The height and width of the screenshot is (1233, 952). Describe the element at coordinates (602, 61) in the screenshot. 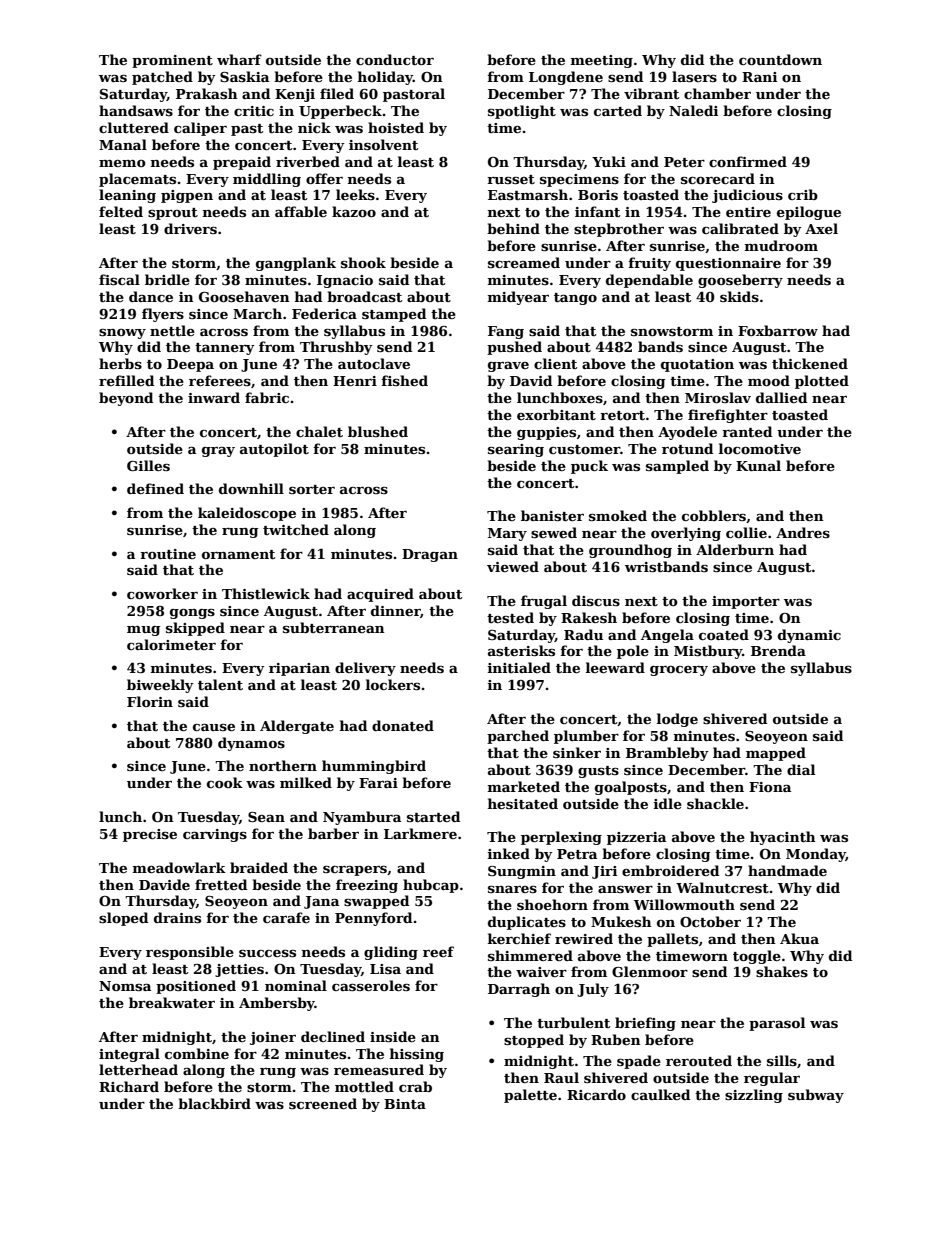

I see `meeting` at that location.
